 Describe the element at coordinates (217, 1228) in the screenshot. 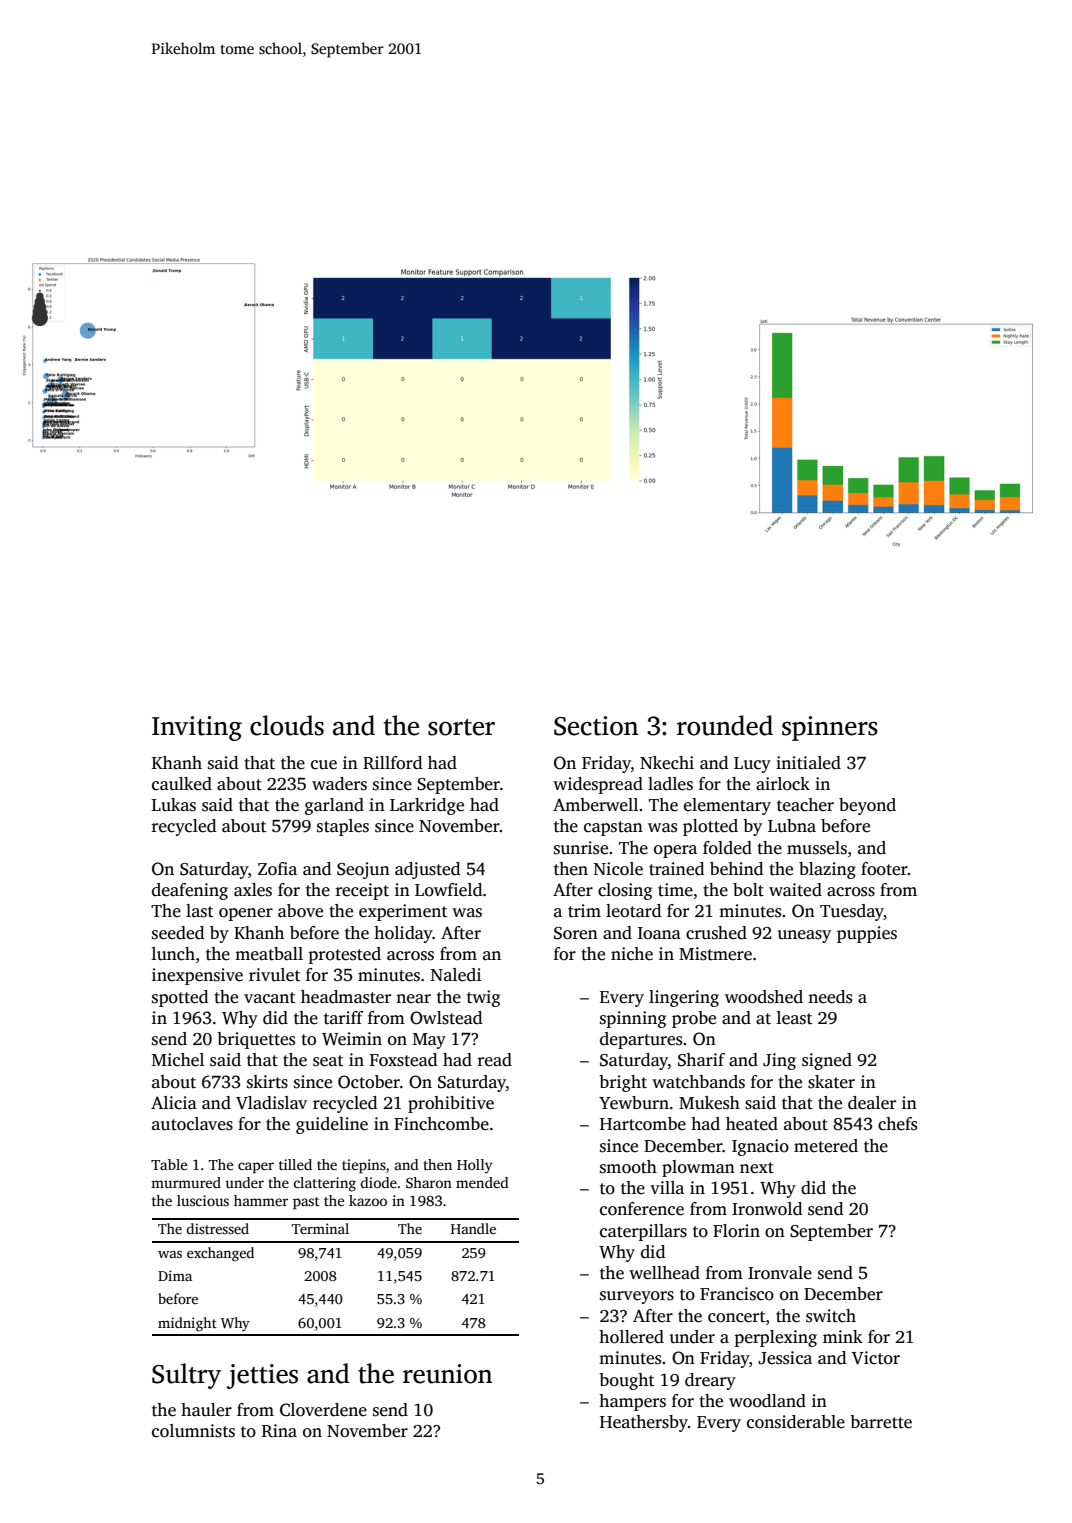

I see `distressed` at that location.
